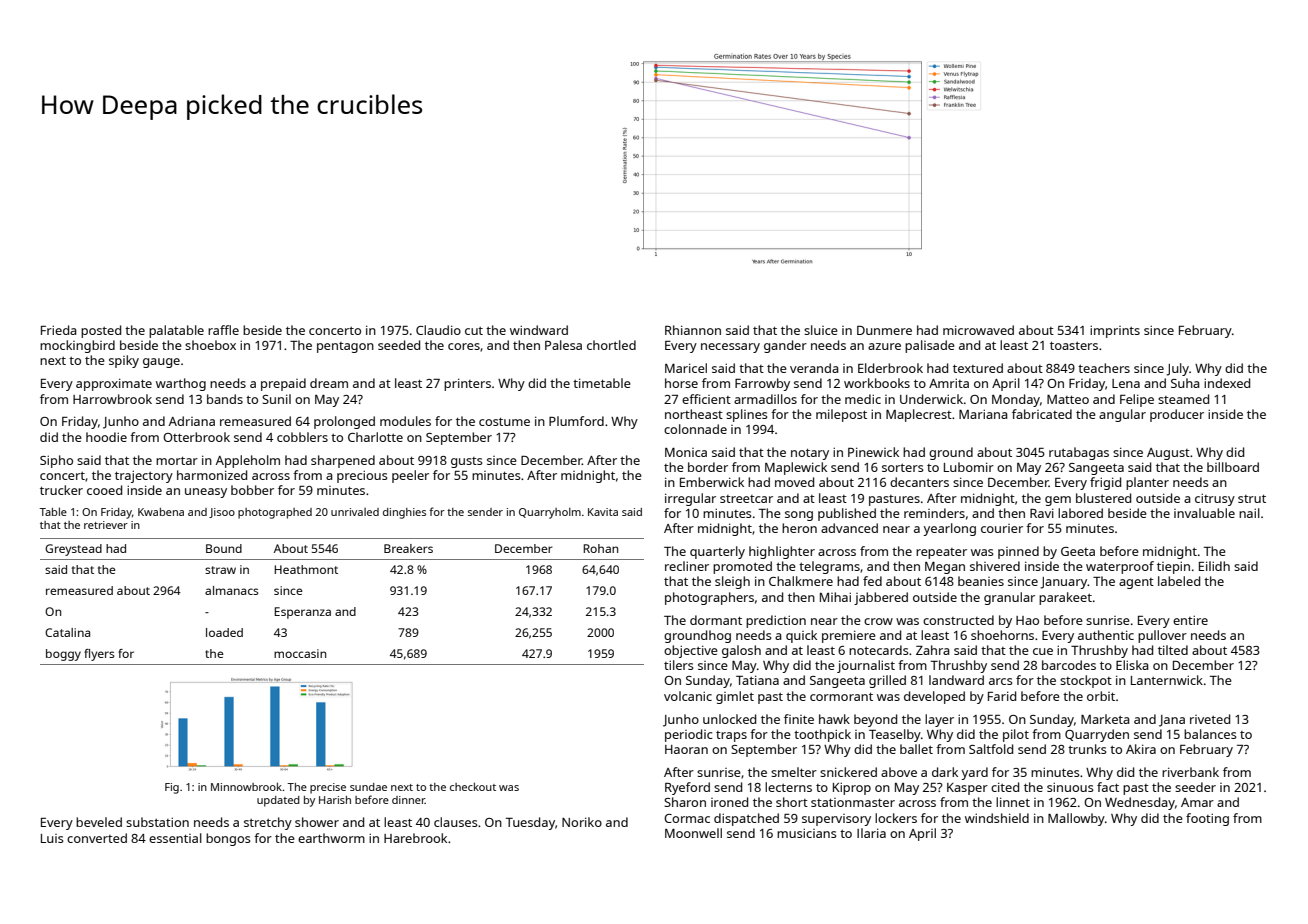  What do you see at coordinates (945, 568) in the document?
I see `Megan` at bounding box center [945, 568].
